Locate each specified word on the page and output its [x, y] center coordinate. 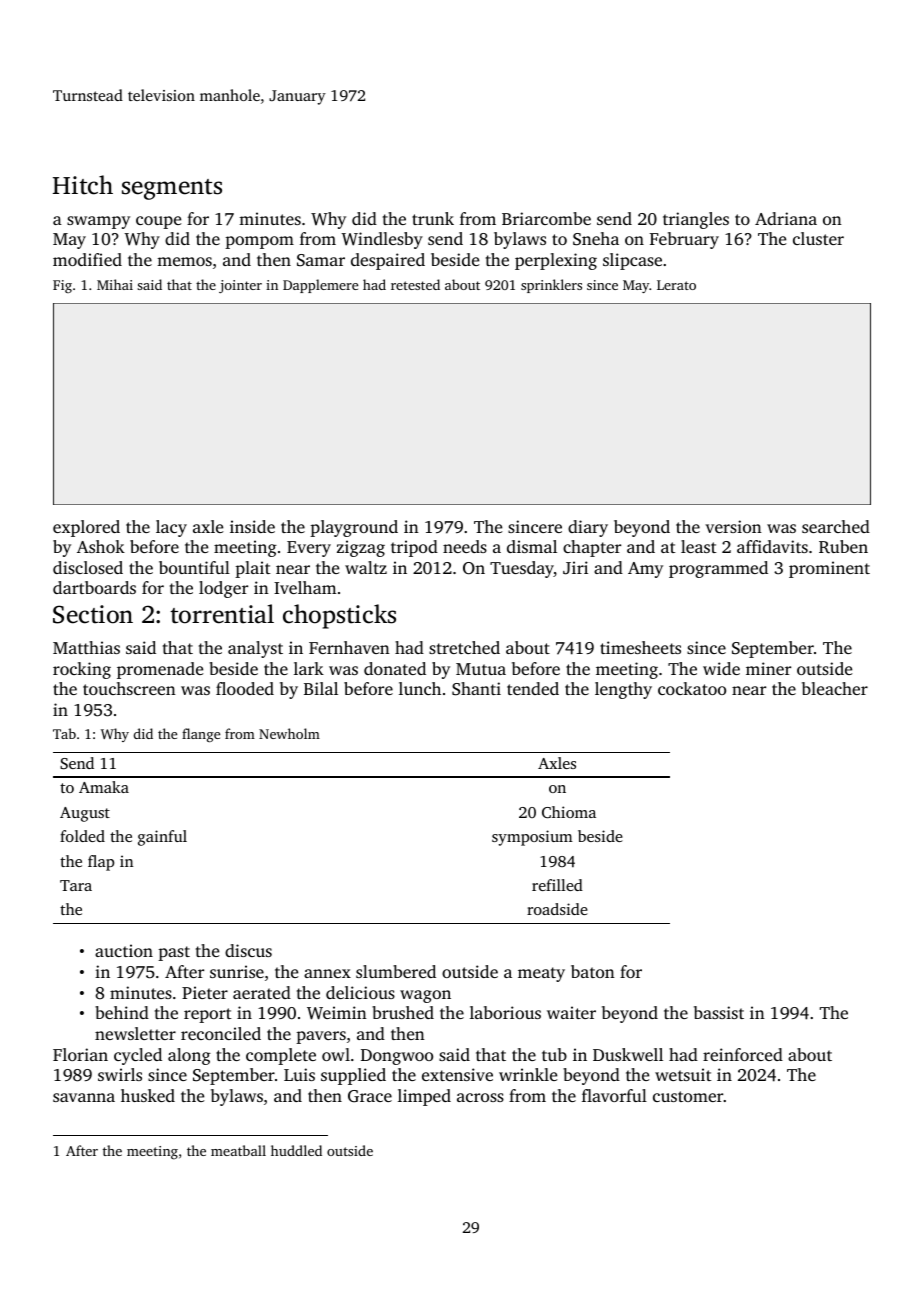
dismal [532, 546]
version [733, 526]
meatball [238, 1150]
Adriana [786, 218]
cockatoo [692, 688]
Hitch [83, 185]
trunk [433, 218]
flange [201, 735]
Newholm [289, 733]
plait [253, 569]
